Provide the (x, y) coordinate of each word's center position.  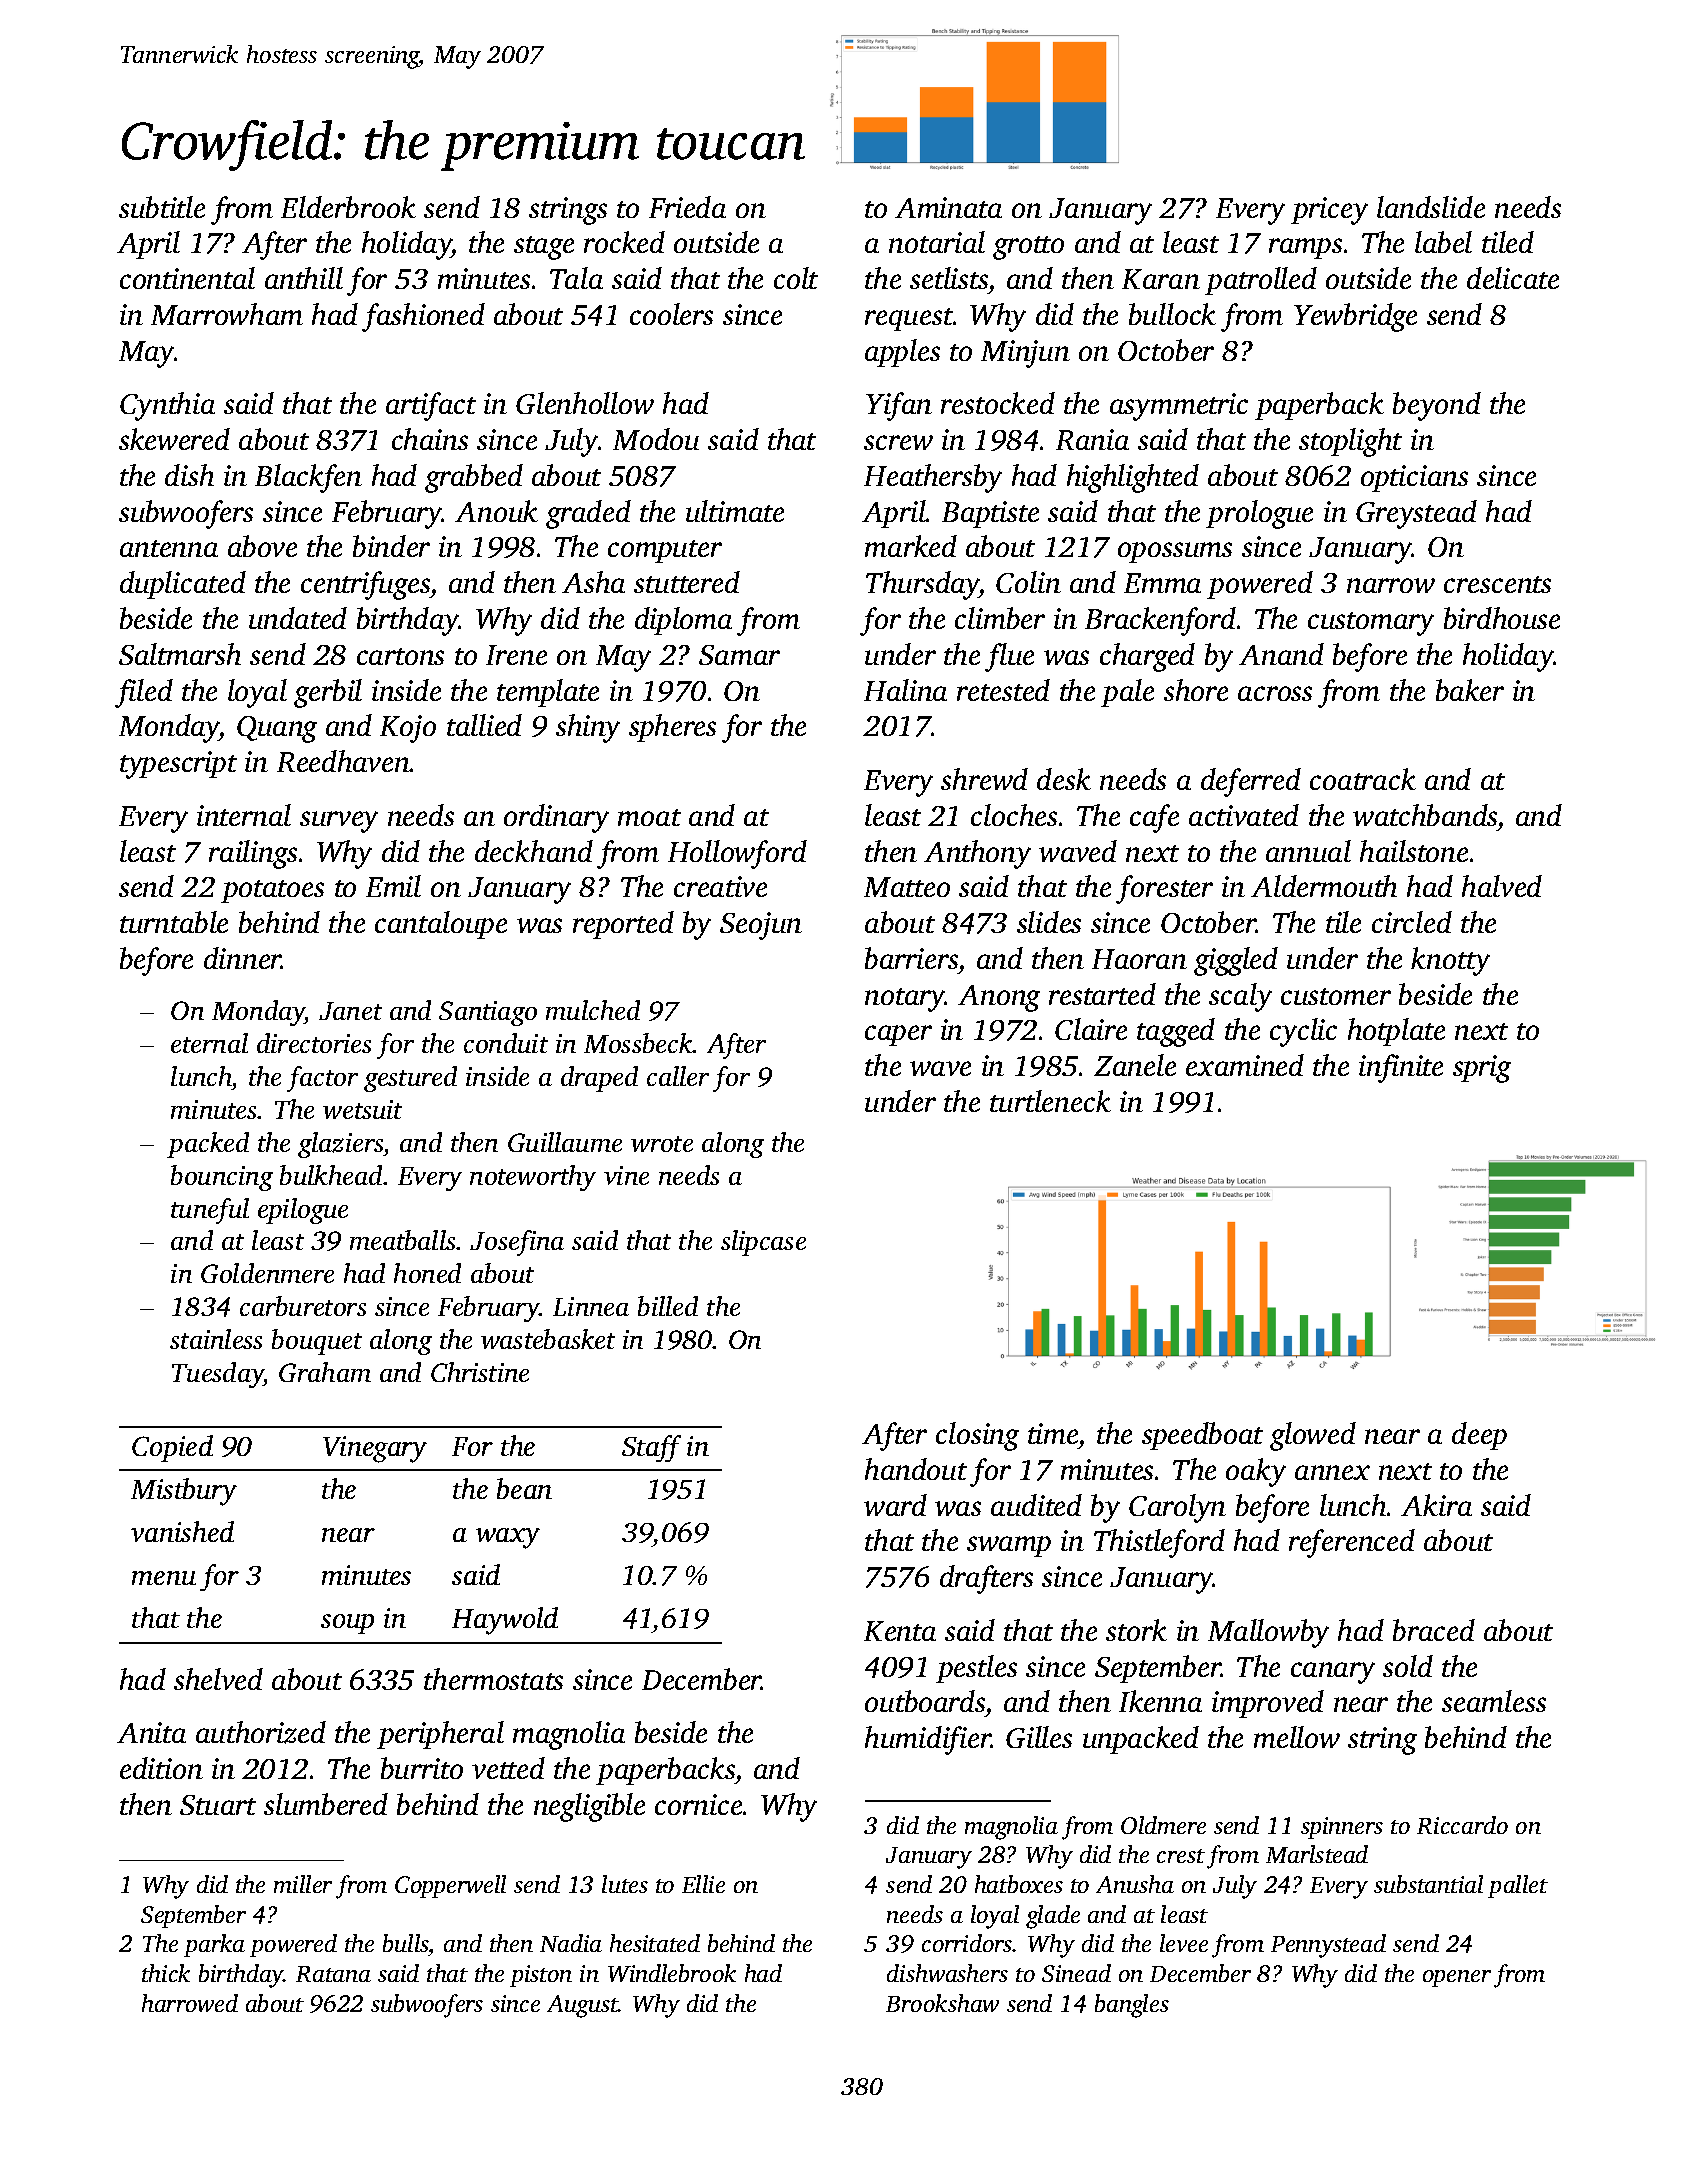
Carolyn (1177, 1508)
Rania (1092, 439)
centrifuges (365, 585)
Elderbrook (348, 207)
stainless (216, 1339)
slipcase (763, 1243)
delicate (1513, 278)
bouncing (222, 1178)
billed (668, 1306)
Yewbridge (1355, 317)
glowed (1313, 1436)
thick (166, 1973)
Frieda (687, 207)
